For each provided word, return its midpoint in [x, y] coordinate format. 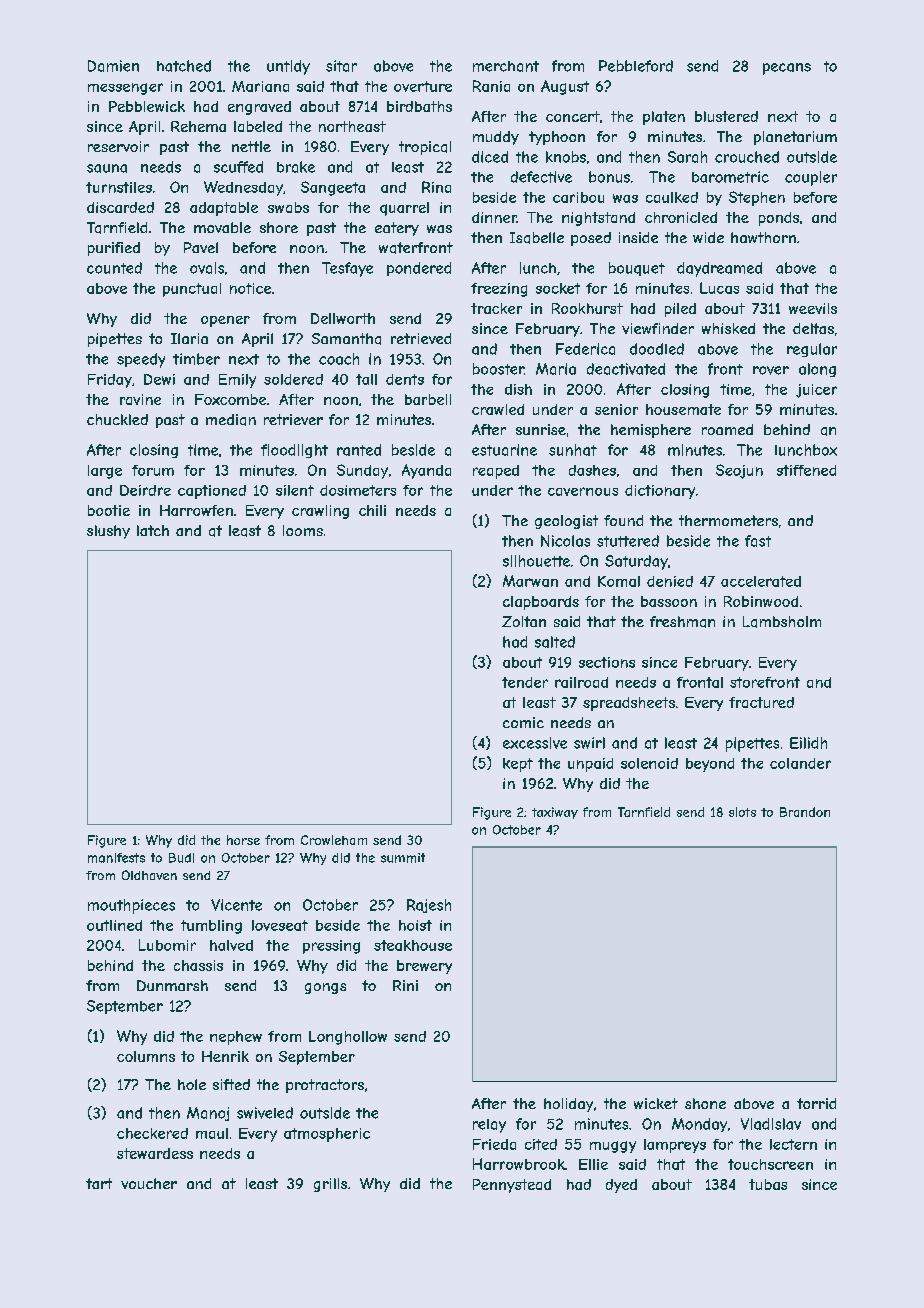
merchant [506, 66]
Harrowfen [196, 510]
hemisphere [651, 431]
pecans [787, 69]
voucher [149, 1183]
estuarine [504, 450]
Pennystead [512, 1186]
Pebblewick [147, 106]
